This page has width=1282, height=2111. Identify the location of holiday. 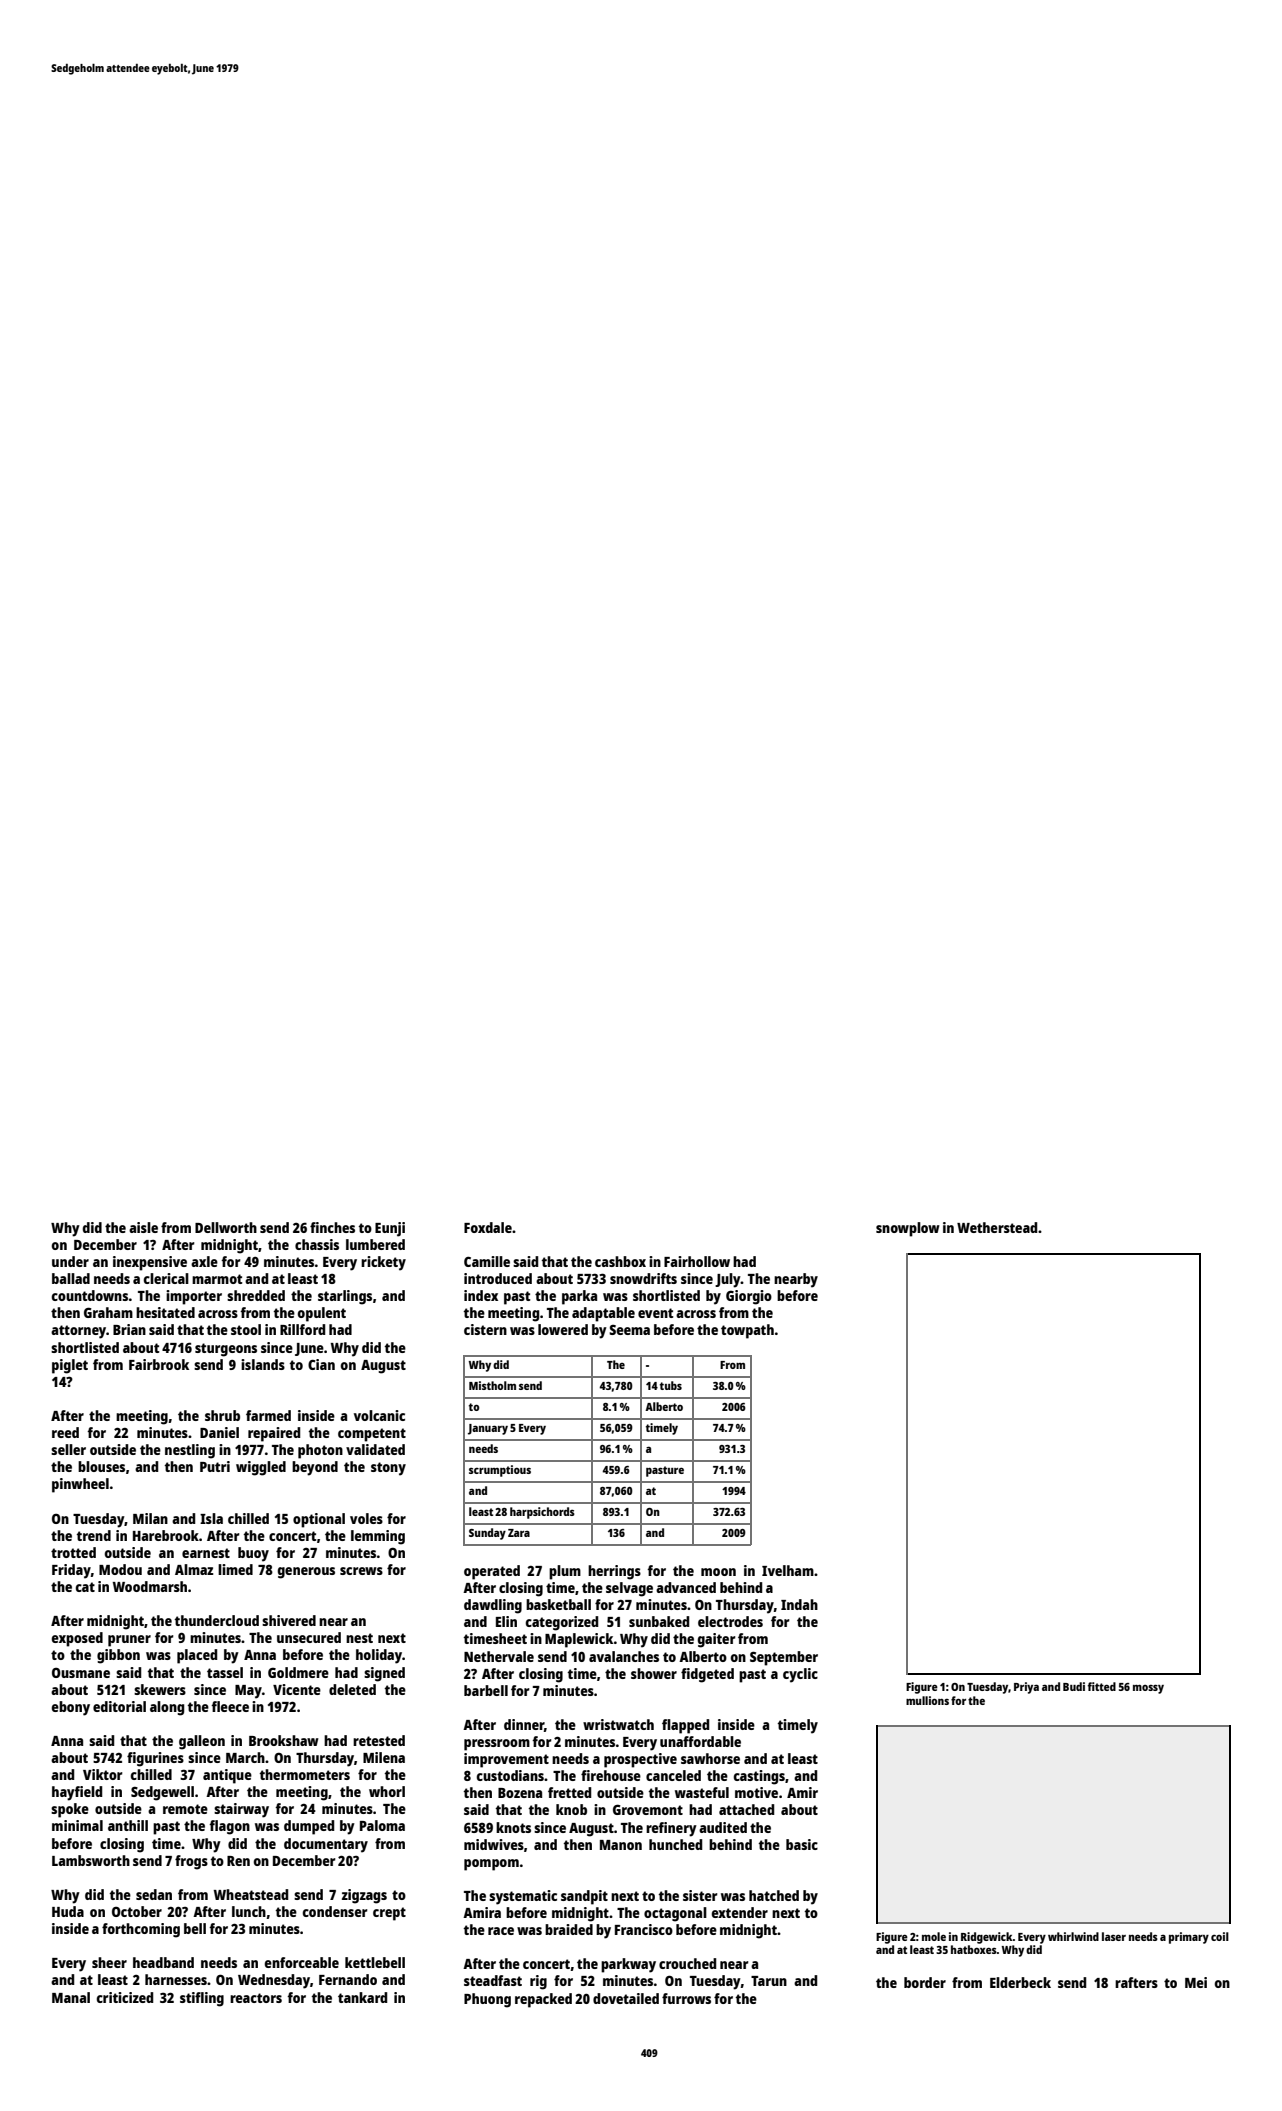
(379, 1656).
